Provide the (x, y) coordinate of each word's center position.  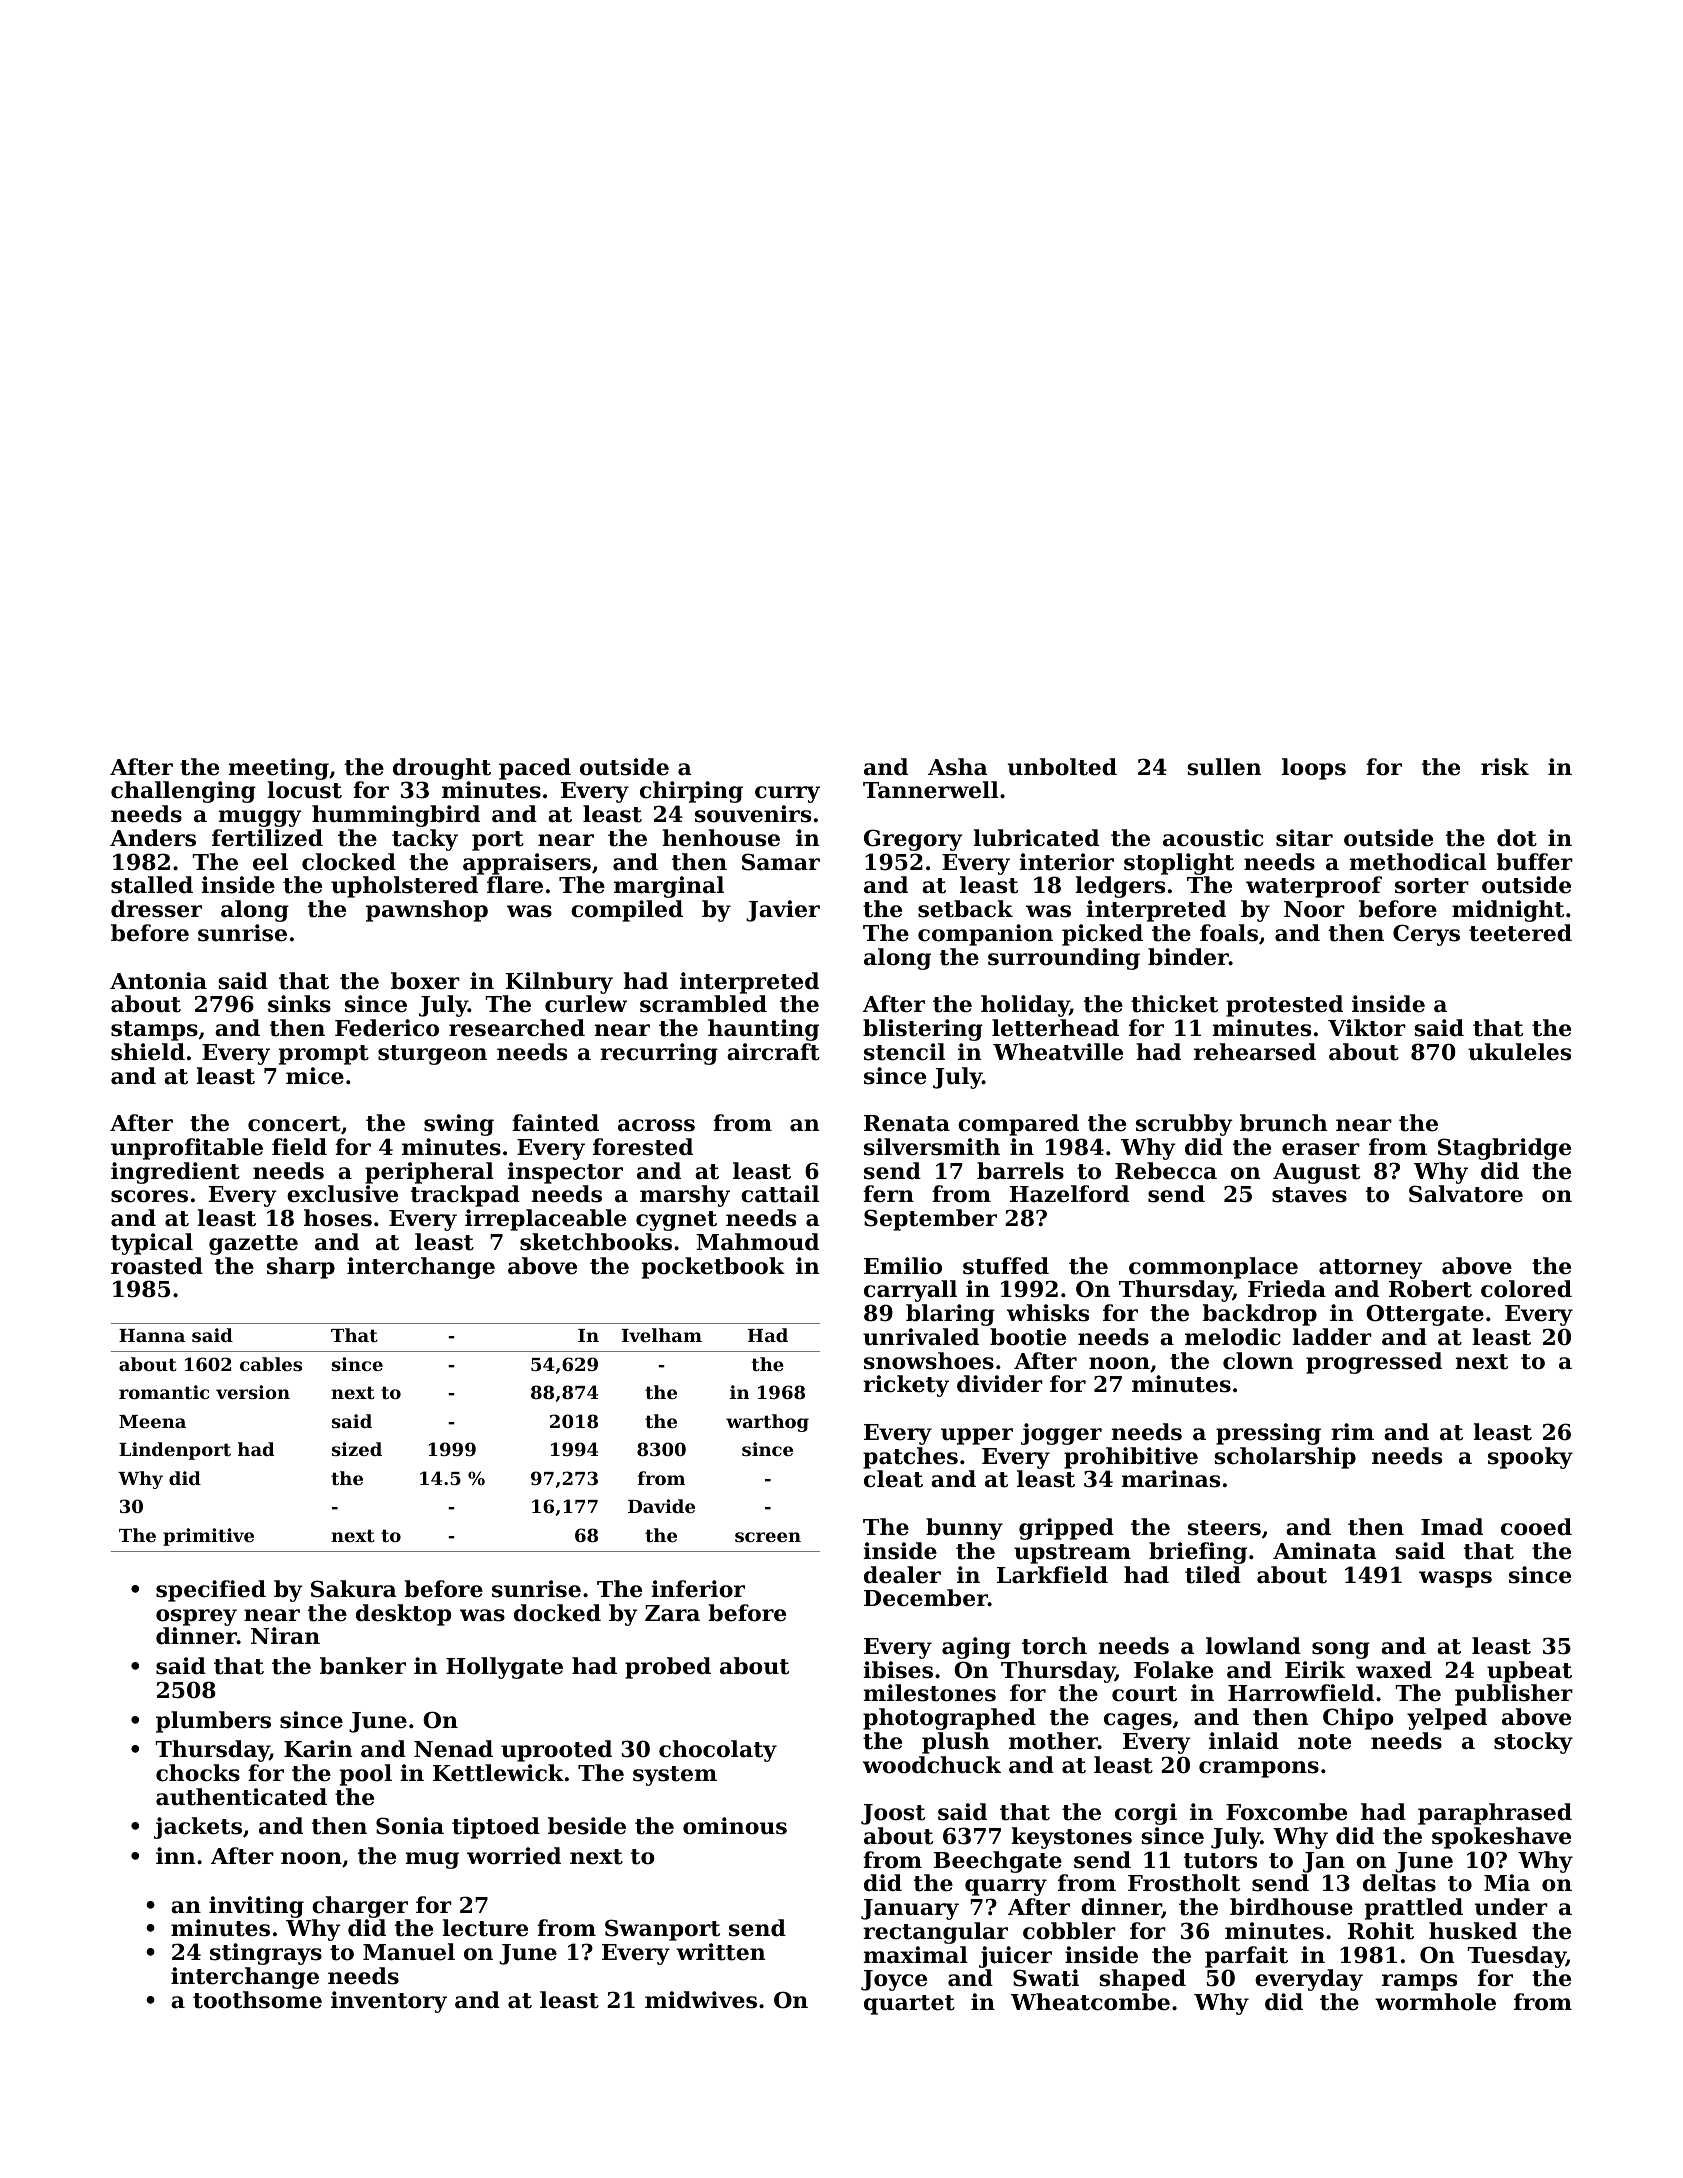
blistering (923, 1030)
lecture (485, 1928)
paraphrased (1495, 1814)
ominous (735, 1826)
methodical (1417, 862)
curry (787, 794)
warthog (767, 1423)
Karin (318, 1749)
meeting (278, 769)
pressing (1268, 1434)
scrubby (1184, 1125)
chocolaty (718, 1751)
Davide (661, 1506)
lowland (1253, 1646)
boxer (425, 981)
